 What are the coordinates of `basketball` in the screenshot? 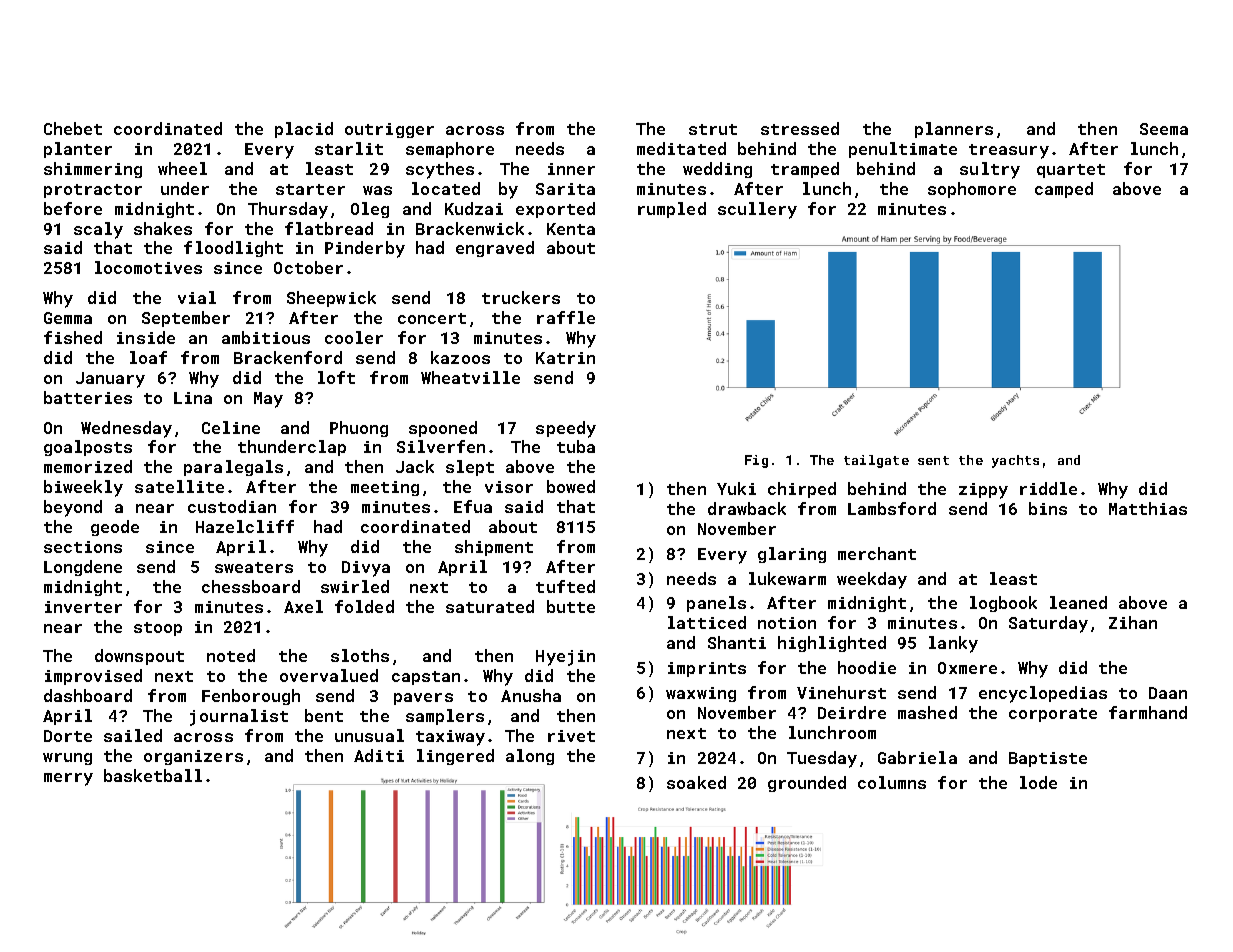 It's located at (153, 775).
